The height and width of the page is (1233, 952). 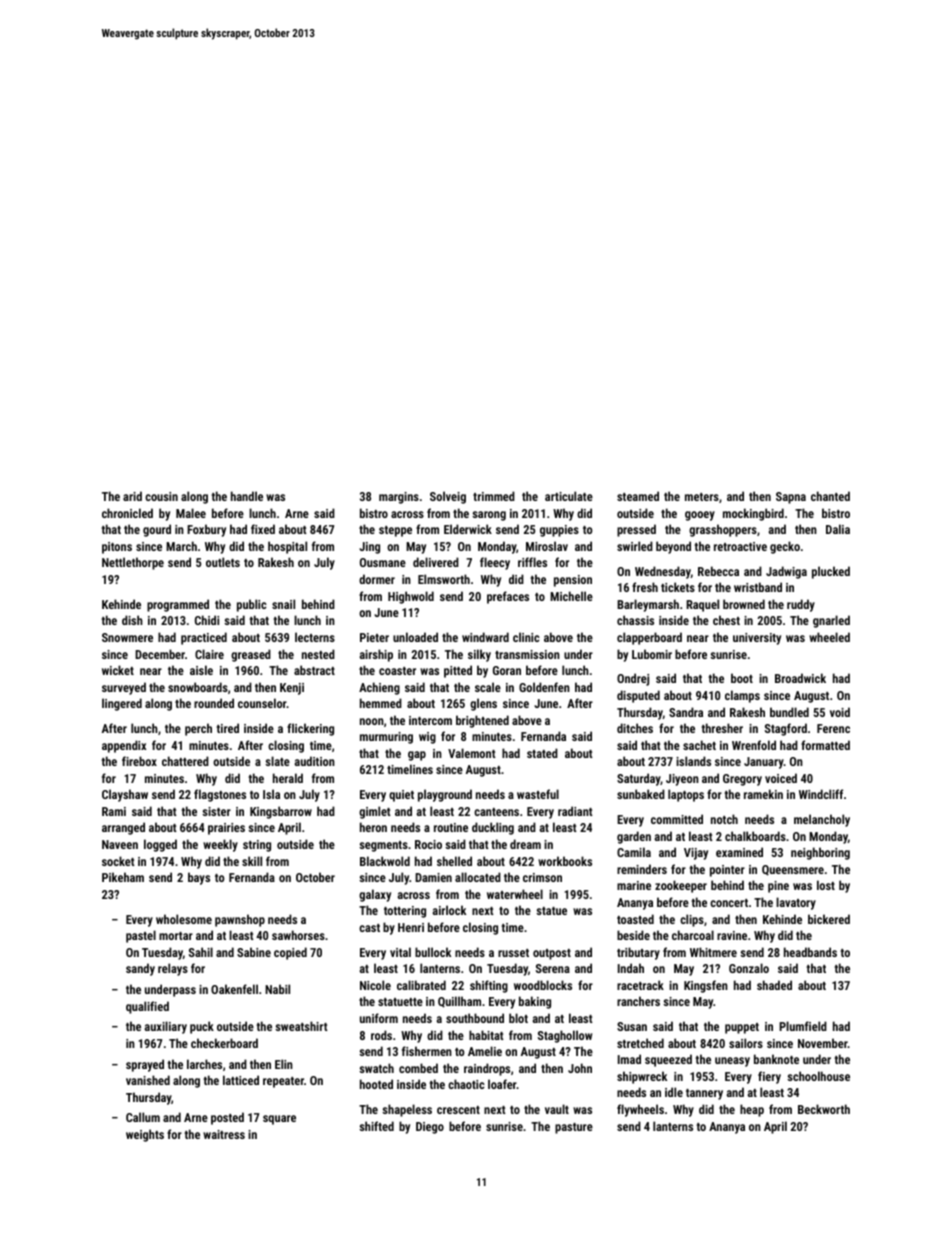 I want to click on vanished, so click(x=148, y=1080).
